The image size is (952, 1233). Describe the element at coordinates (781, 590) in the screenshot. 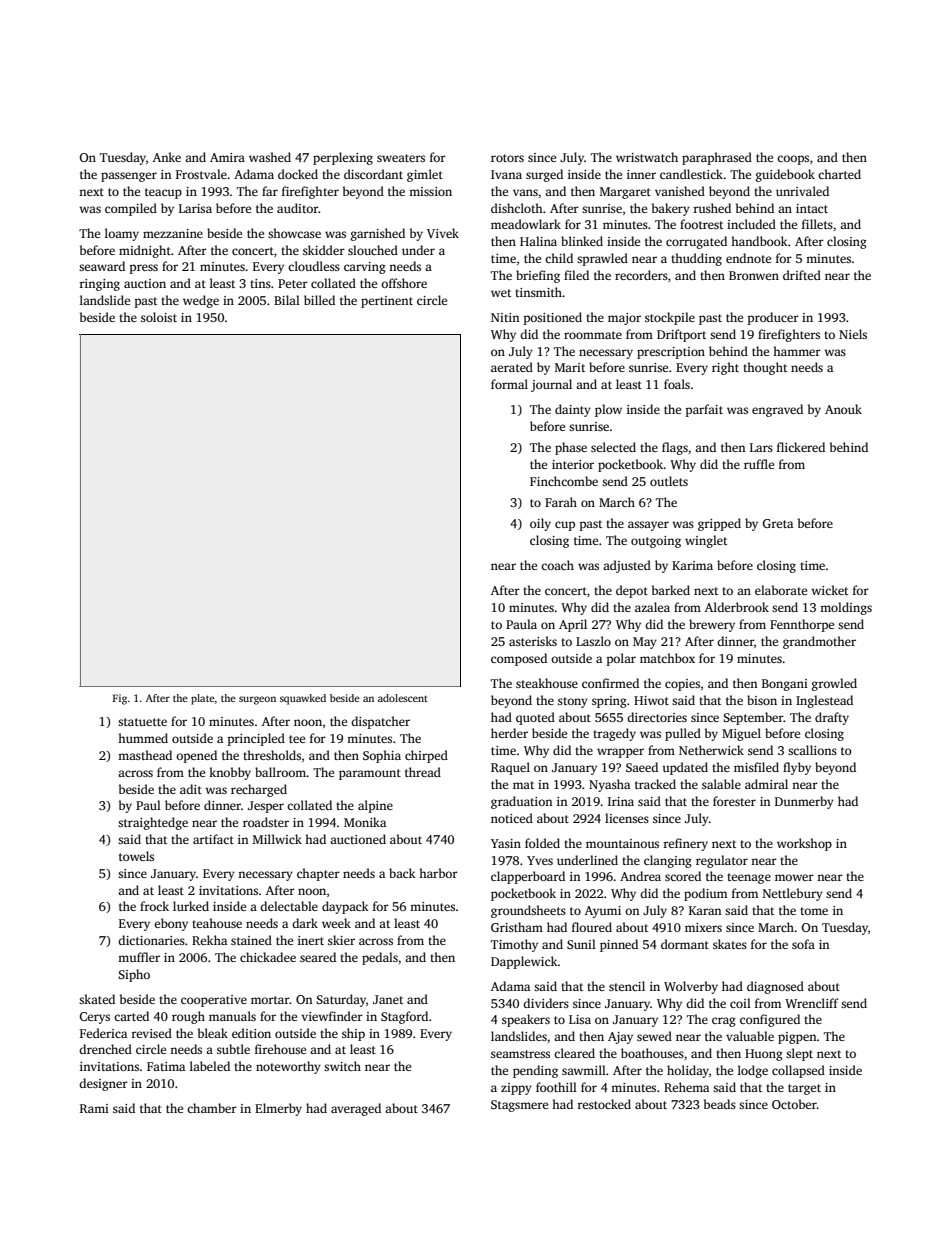

I see `elaborate` at that location.
